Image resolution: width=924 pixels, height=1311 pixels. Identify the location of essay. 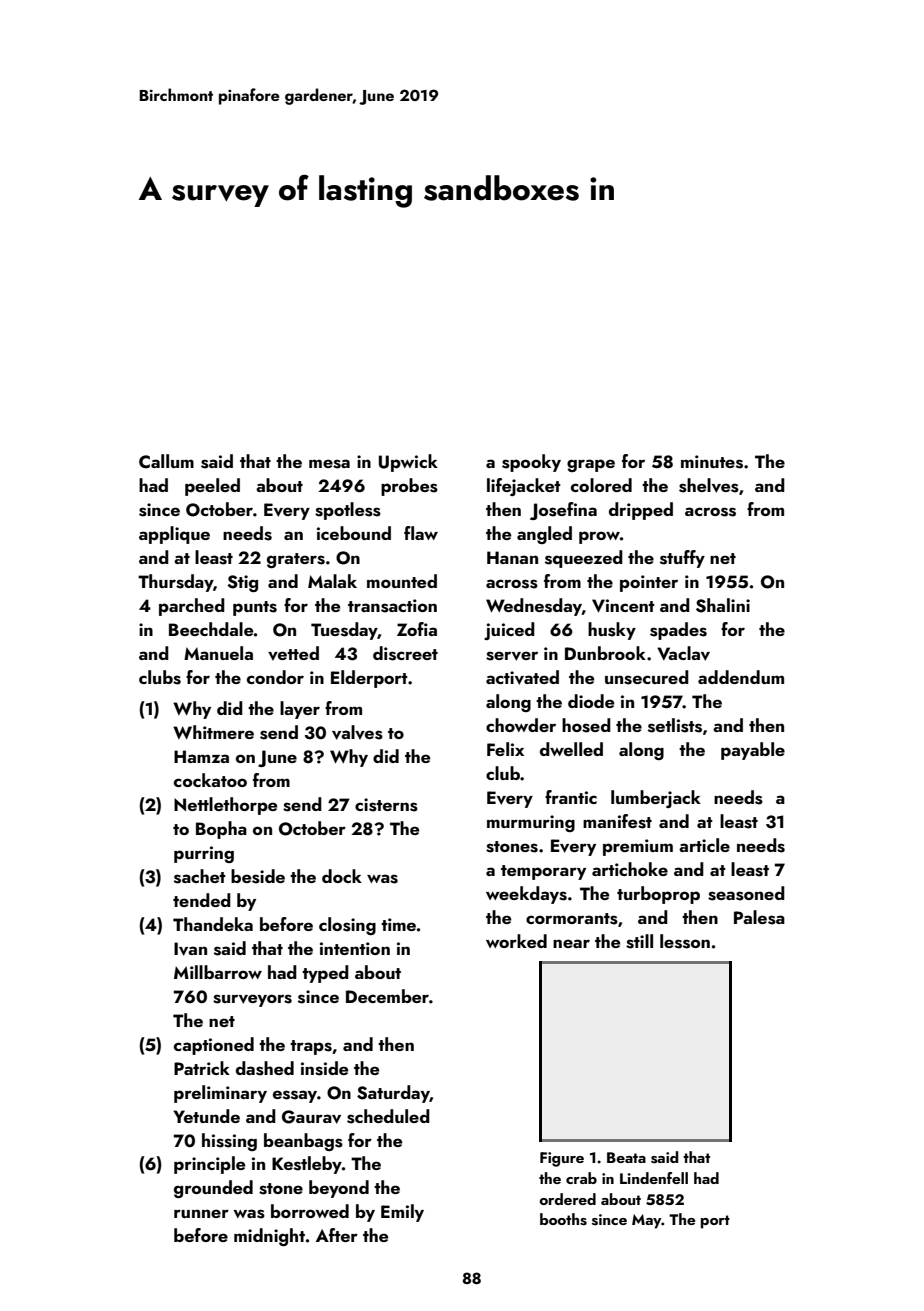
(295, 1096).
